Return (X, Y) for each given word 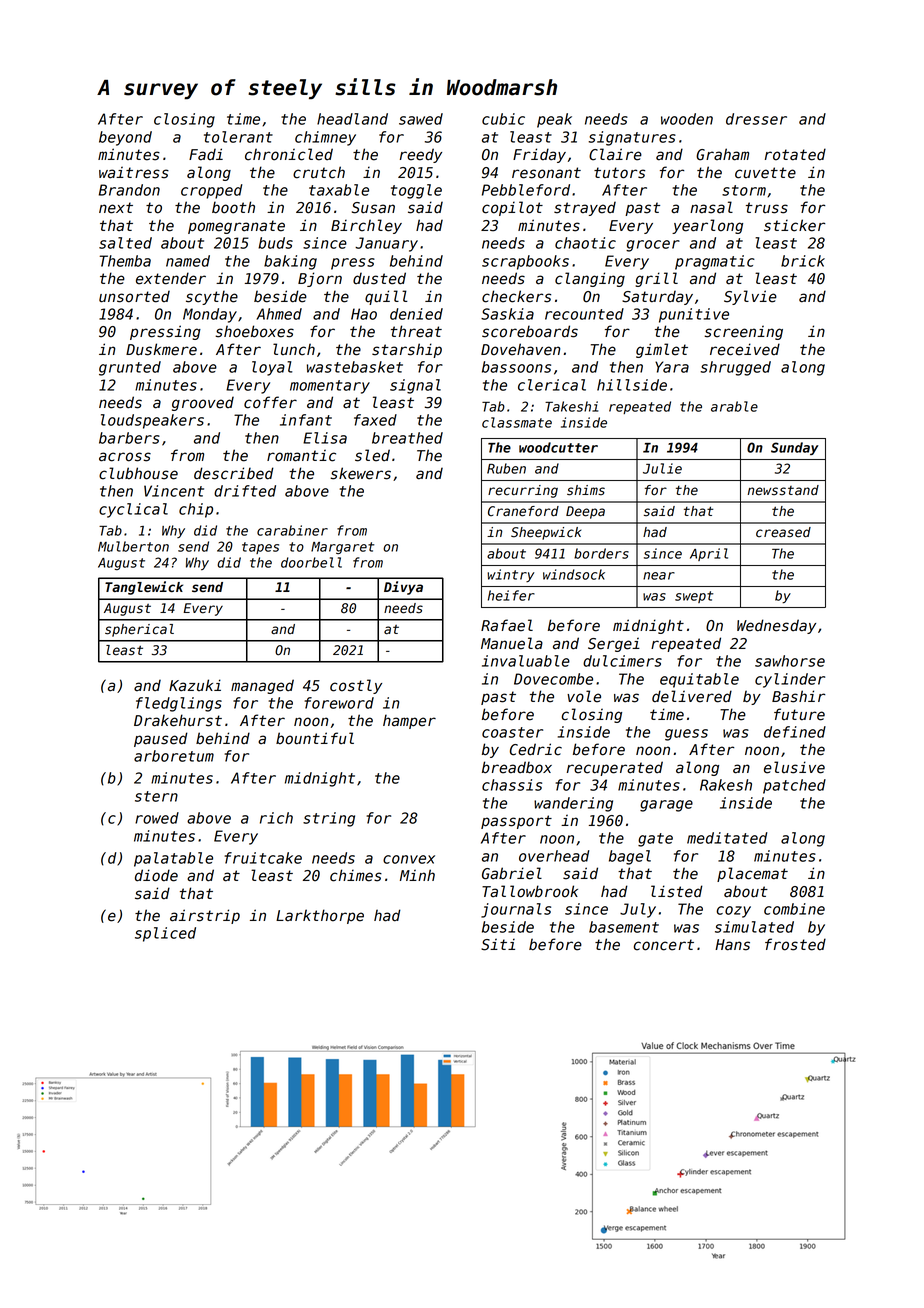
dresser (756, 119)
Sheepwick (546, 533)
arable (734, 406)
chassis (512, 785)
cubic (503, 119)
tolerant (238, 137)
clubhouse (138, 473)
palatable (173, 859)
